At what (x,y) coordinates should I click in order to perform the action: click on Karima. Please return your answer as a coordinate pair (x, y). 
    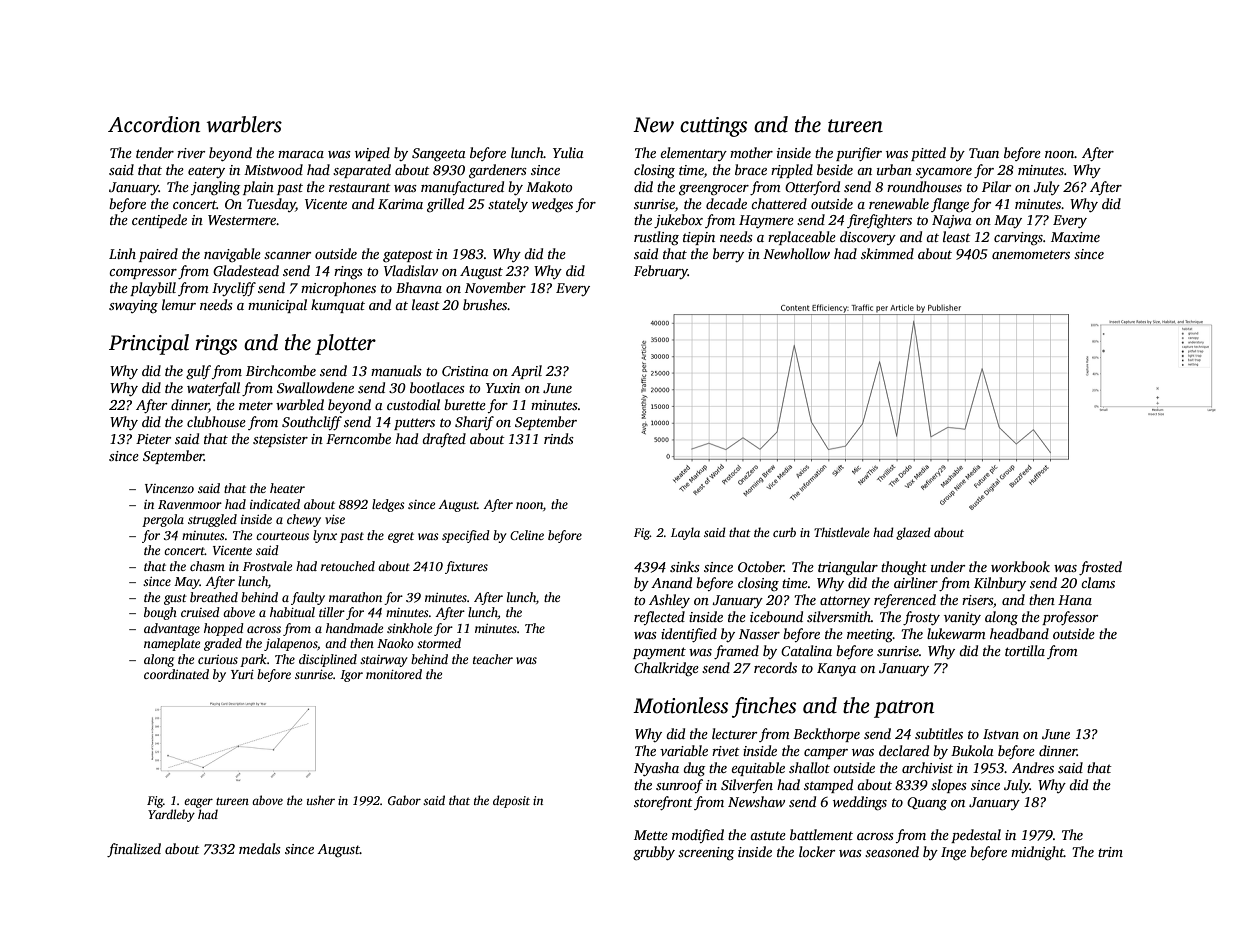
    Looking at the image, I should click on (400, 204).
